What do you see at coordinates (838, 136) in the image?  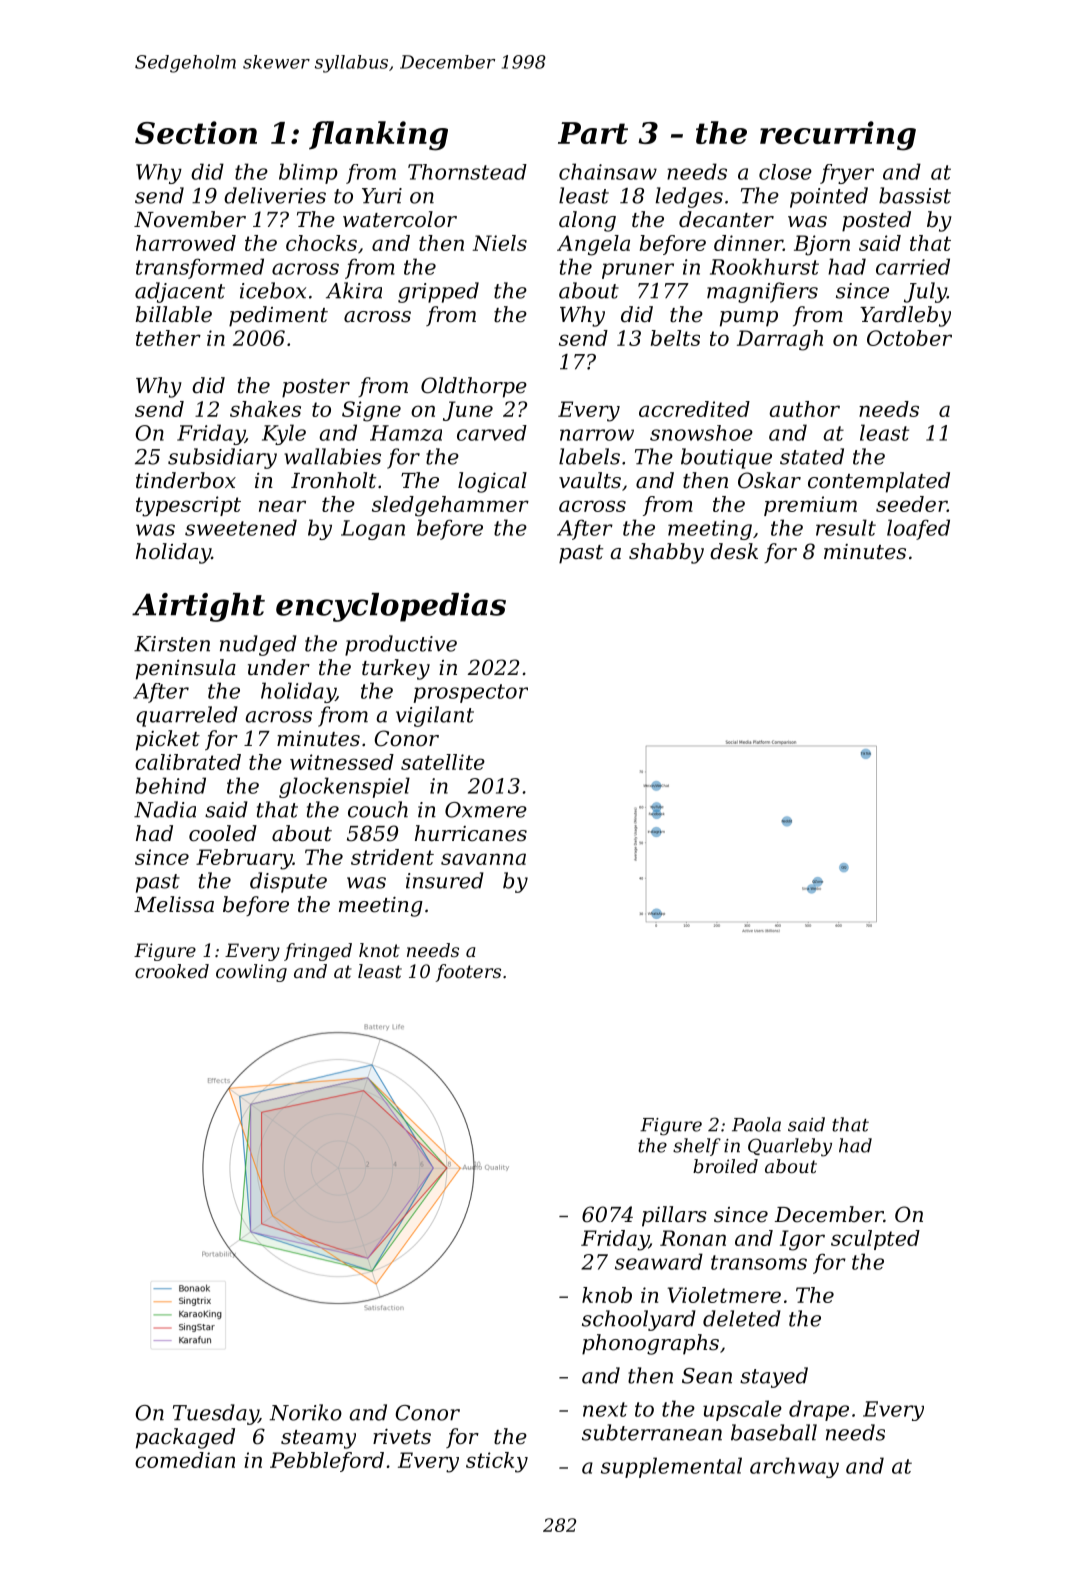 I see `recurring` at bounding box center [838, 136].
